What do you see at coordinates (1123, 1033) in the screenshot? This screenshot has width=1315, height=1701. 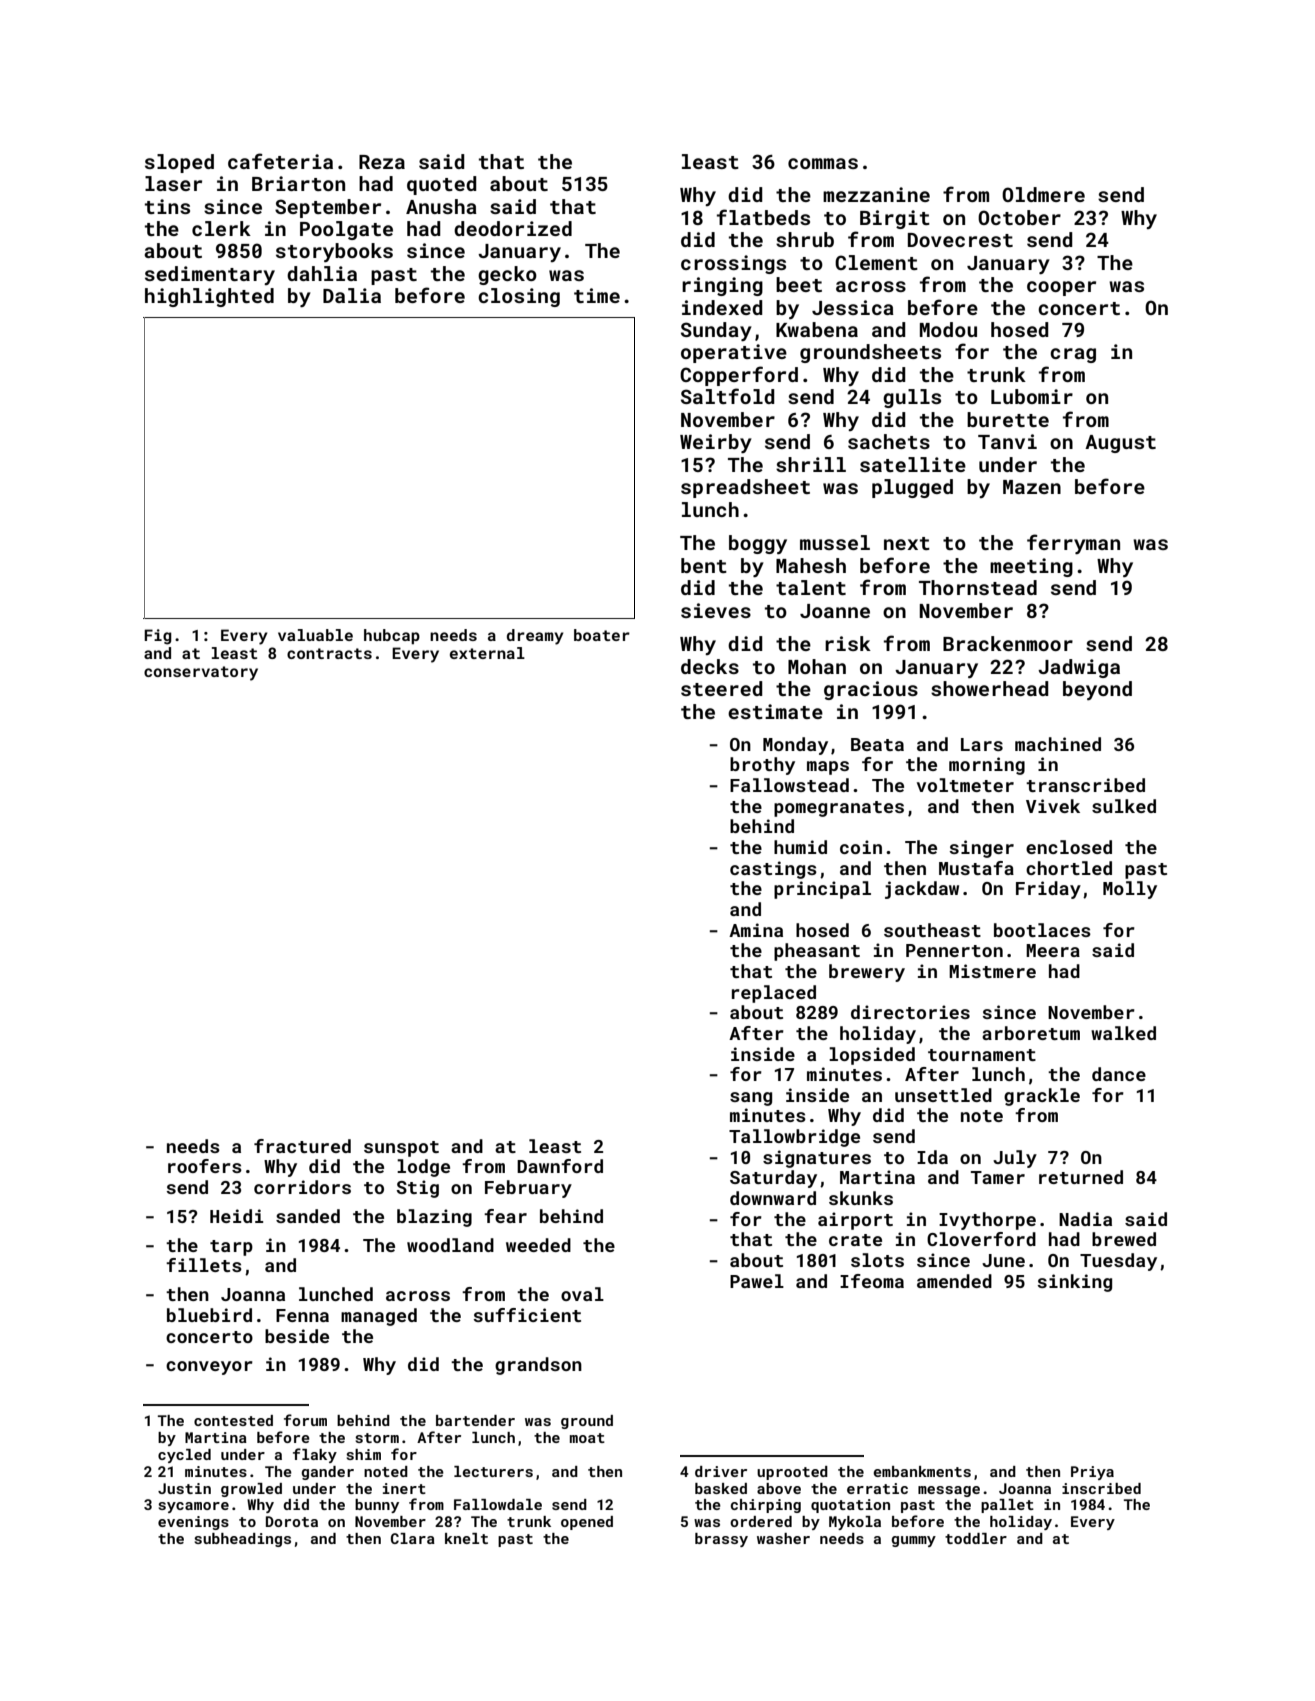 I see `walked` at bounding box center [1123, 1033].
